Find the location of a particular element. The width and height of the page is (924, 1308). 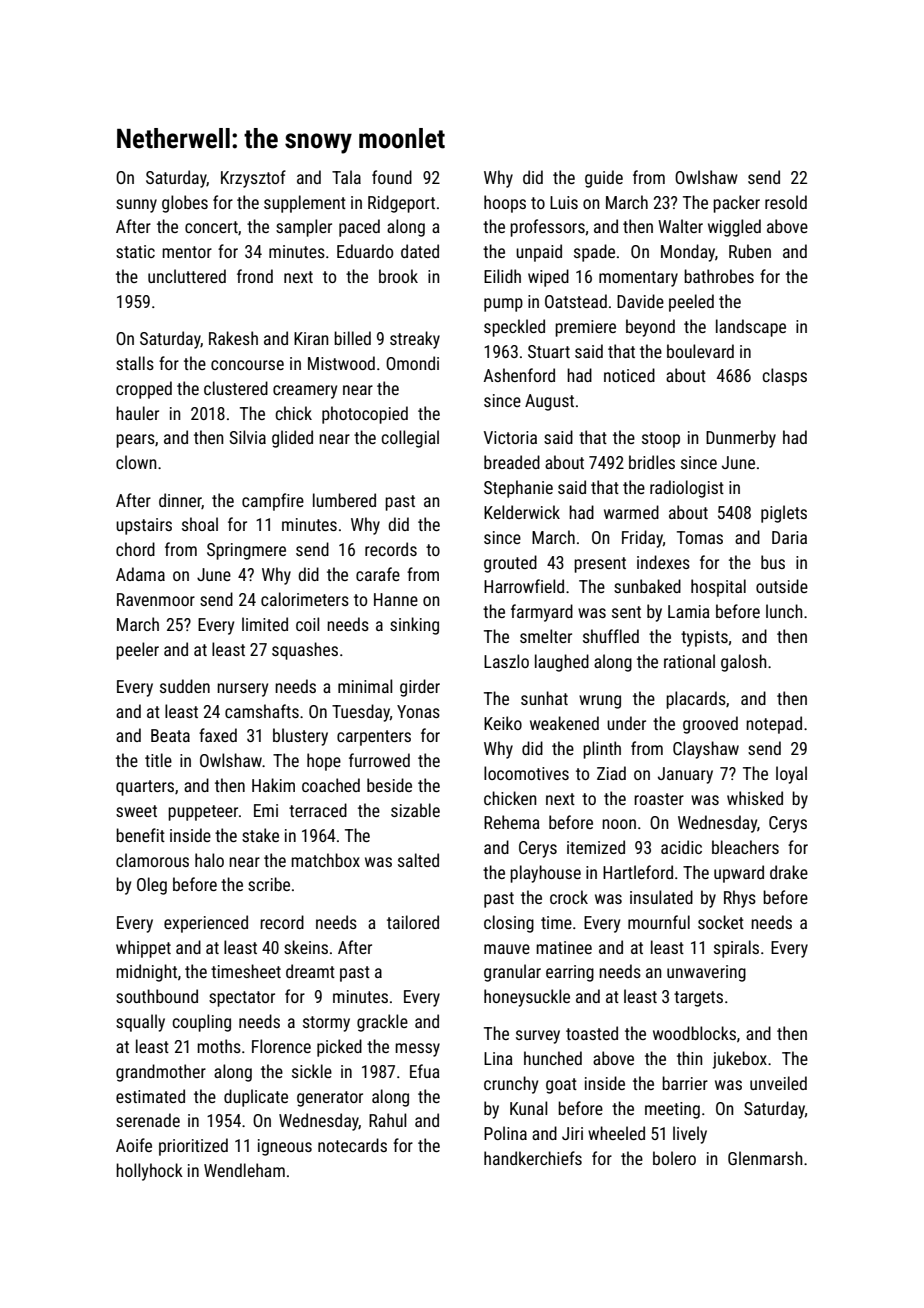

Krzysztof is located at coordinates (253, 179).
